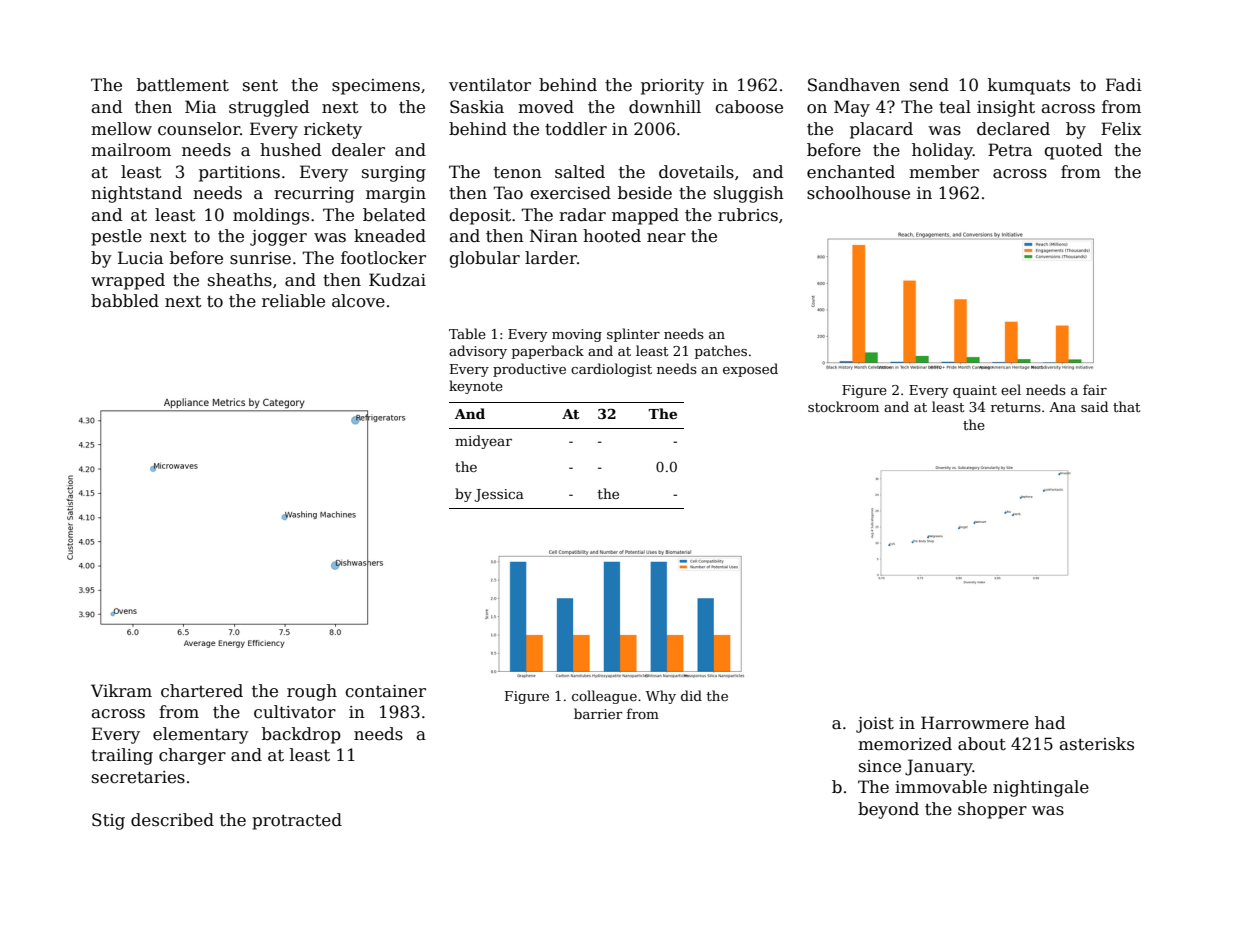 This image has width=1233, height=952. What do you see at coordinates (1029, 86) in the image?
I see `kumquats` at bounding box center [1029, 86].
